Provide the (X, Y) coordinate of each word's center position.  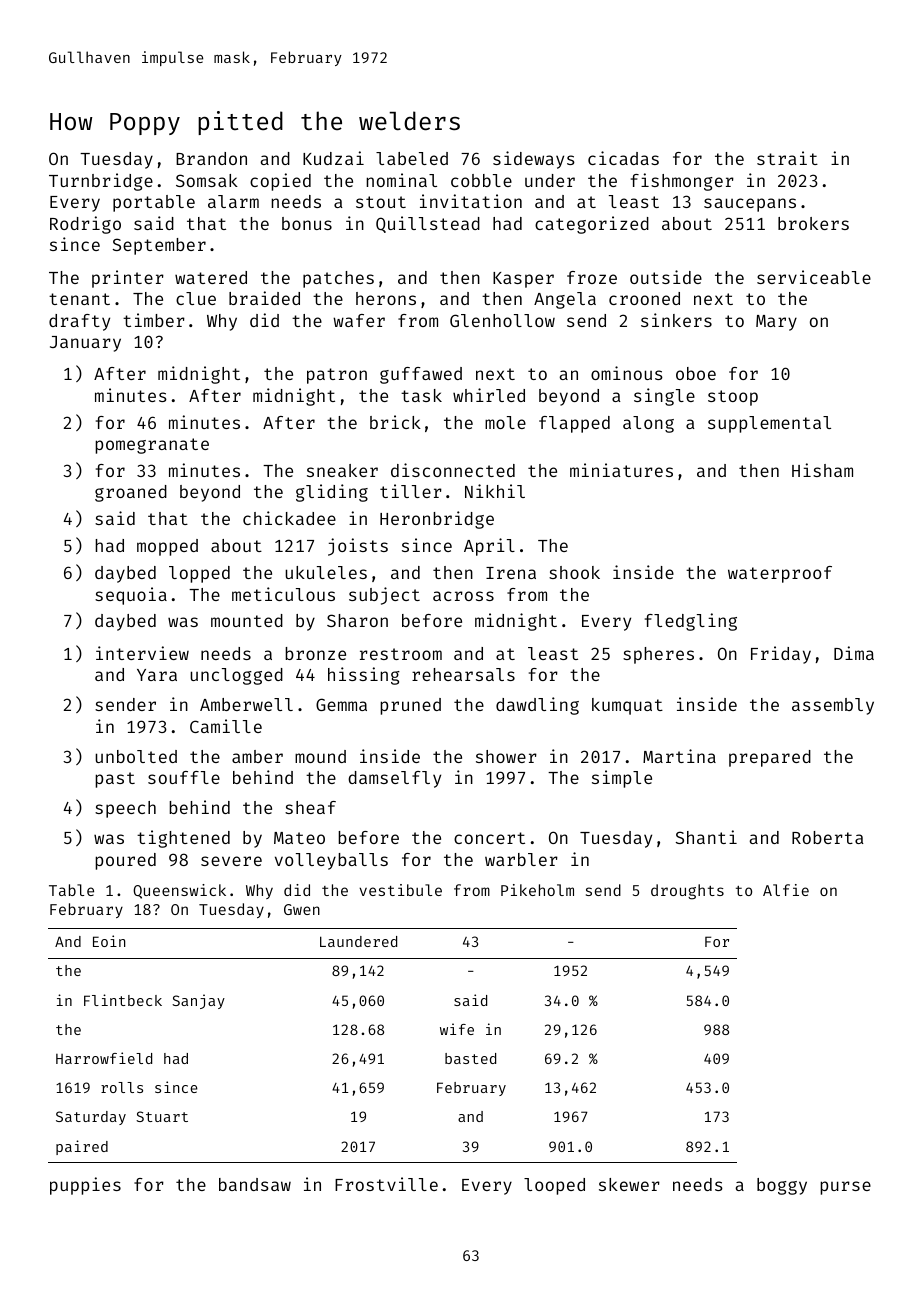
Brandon (211, 158)
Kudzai (333, 158)
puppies (85, 1186)
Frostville (386, 1184)
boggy (782, 1186)
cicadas (623, 158)
